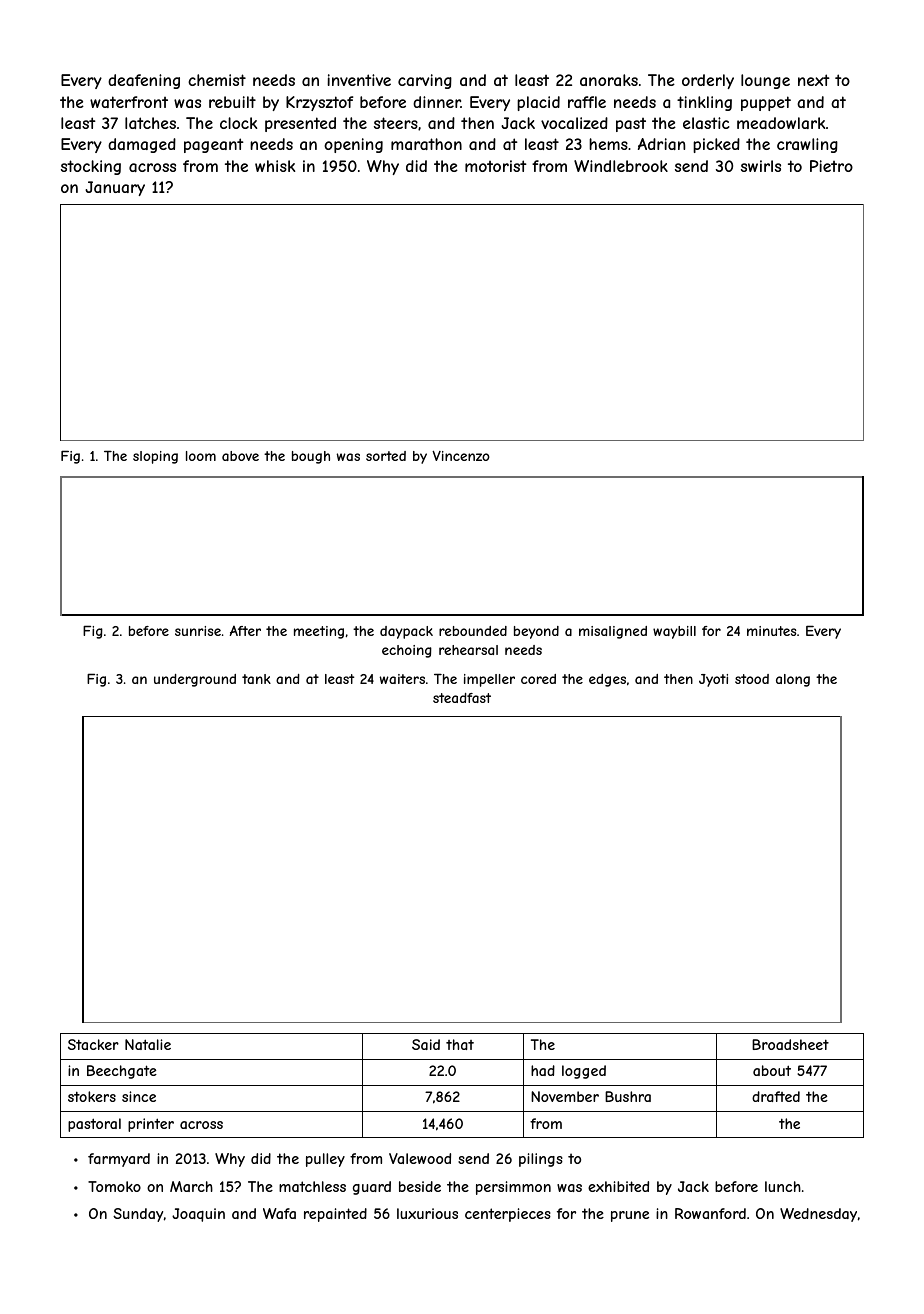  What do you see at coordinates (674, 632) in the page?
I see `waybill` at bounding box center [674, 632].
